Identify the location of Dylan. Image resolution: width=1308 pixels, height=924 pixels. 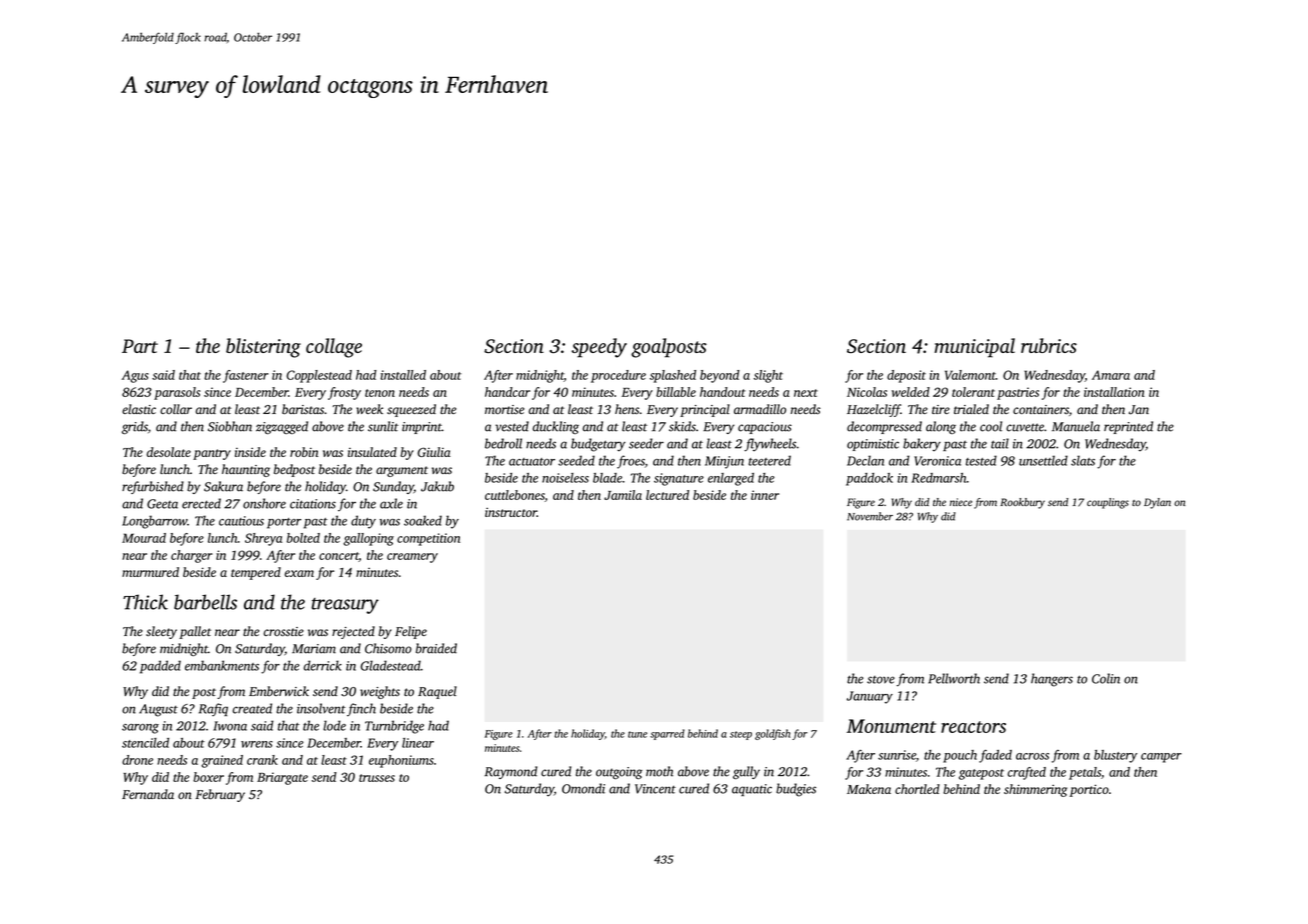
(1157, 503).
